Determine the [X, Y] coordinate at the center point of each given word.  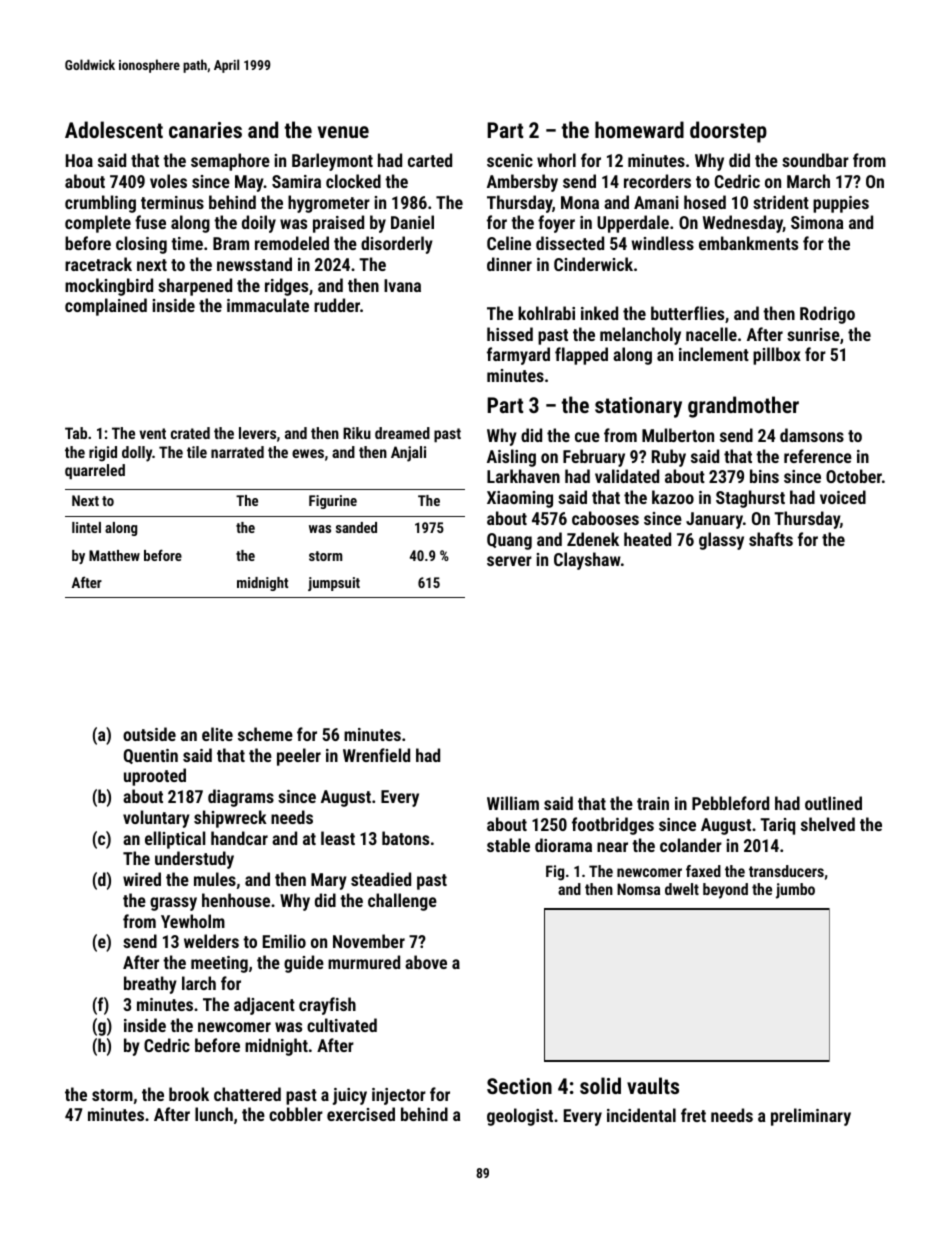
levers [257, 433]
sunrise [813, 334]
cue [587, 437]
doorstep [728, 132]
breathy [150, 985]
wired [142, 879]
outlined [833, 803]
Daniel [412, 222]
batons [405, 838]
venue [343, 132]
